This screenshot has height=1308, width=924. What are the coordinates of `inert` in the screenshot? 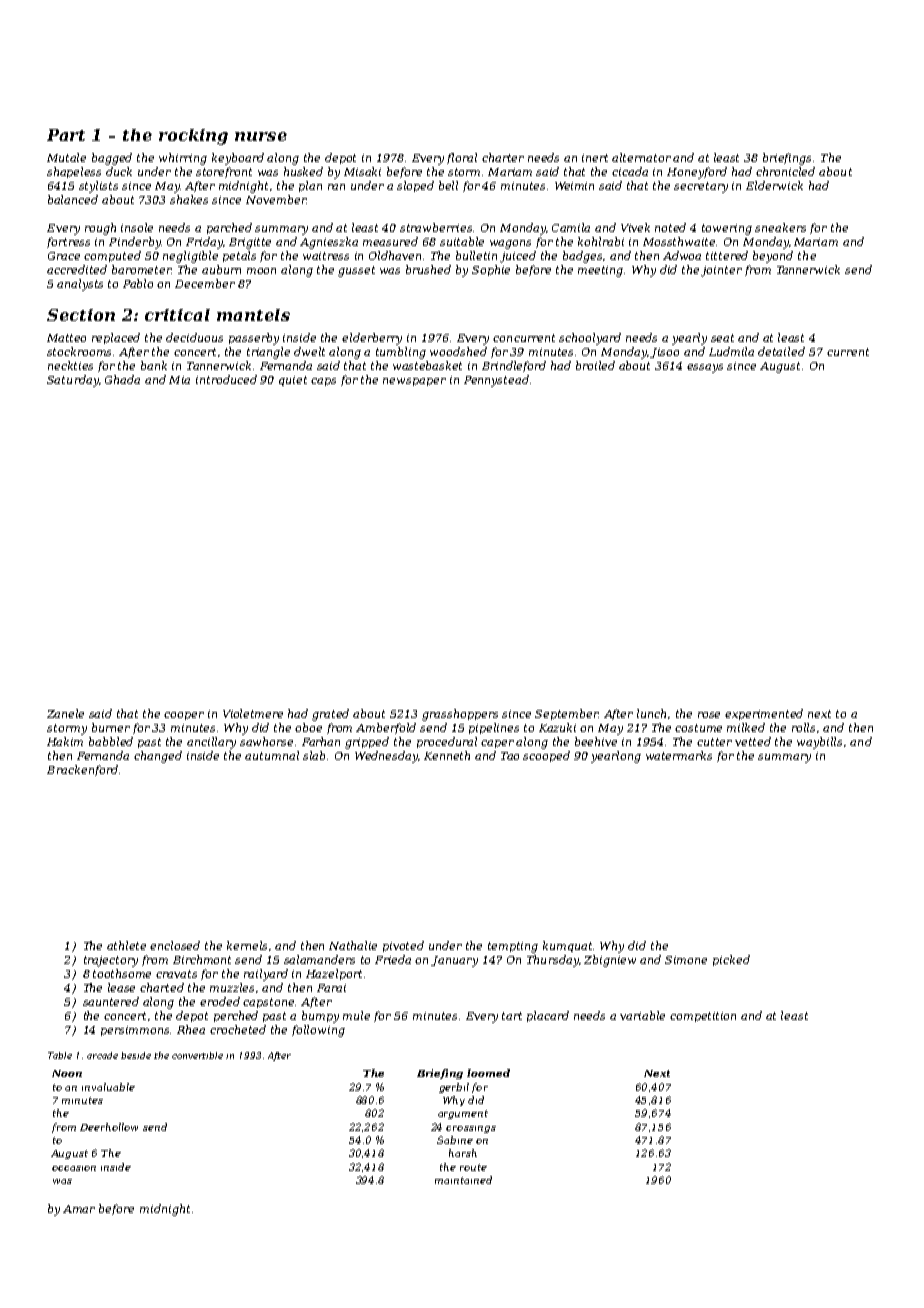 It's located at (595, 158).
